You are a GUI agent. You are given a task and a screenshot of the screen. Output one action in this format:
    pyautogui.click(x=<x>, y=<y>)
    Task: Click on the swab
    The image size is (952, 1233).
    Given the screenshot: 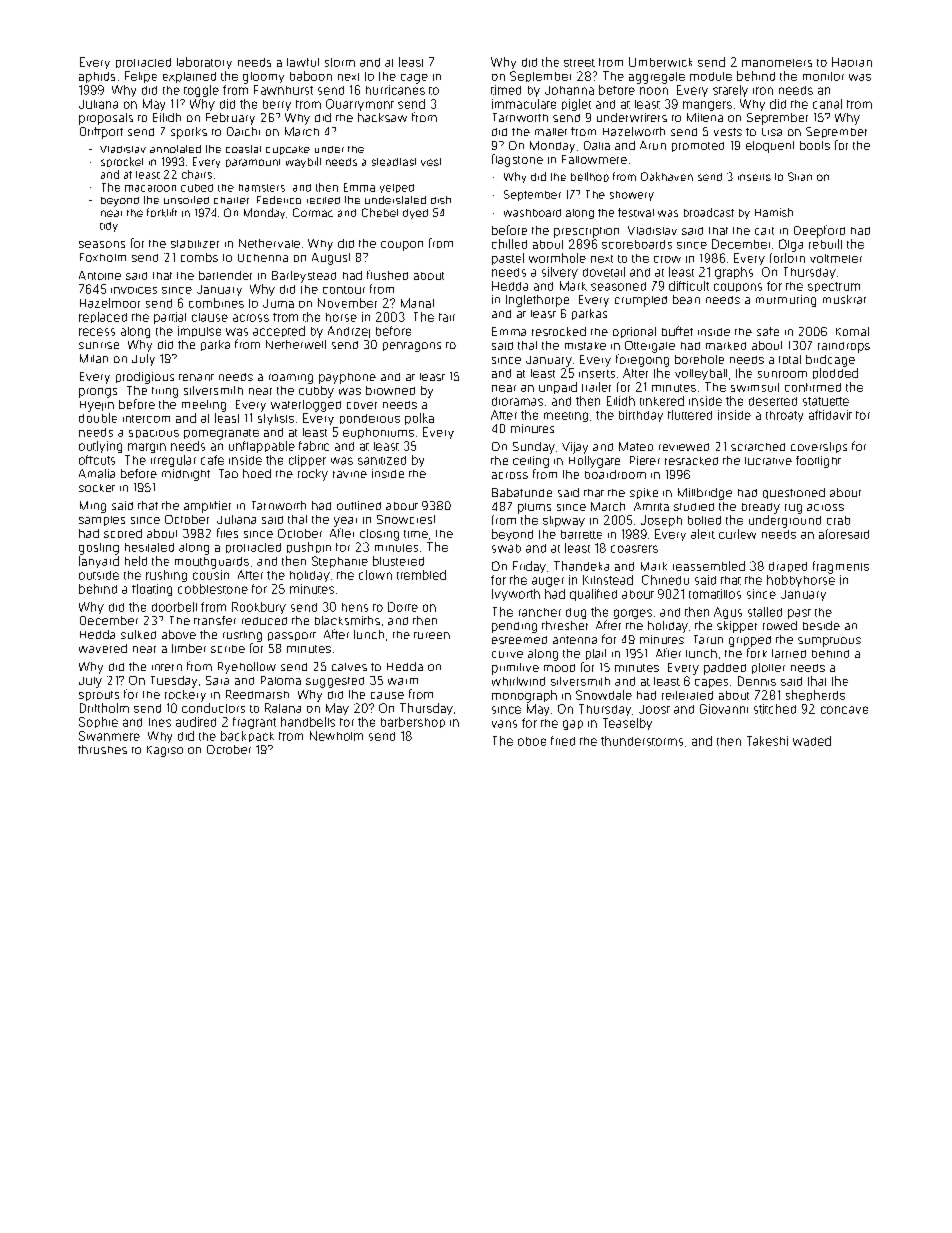 What is the action you would take?
    pyautogui.click(x=506, y=548)
